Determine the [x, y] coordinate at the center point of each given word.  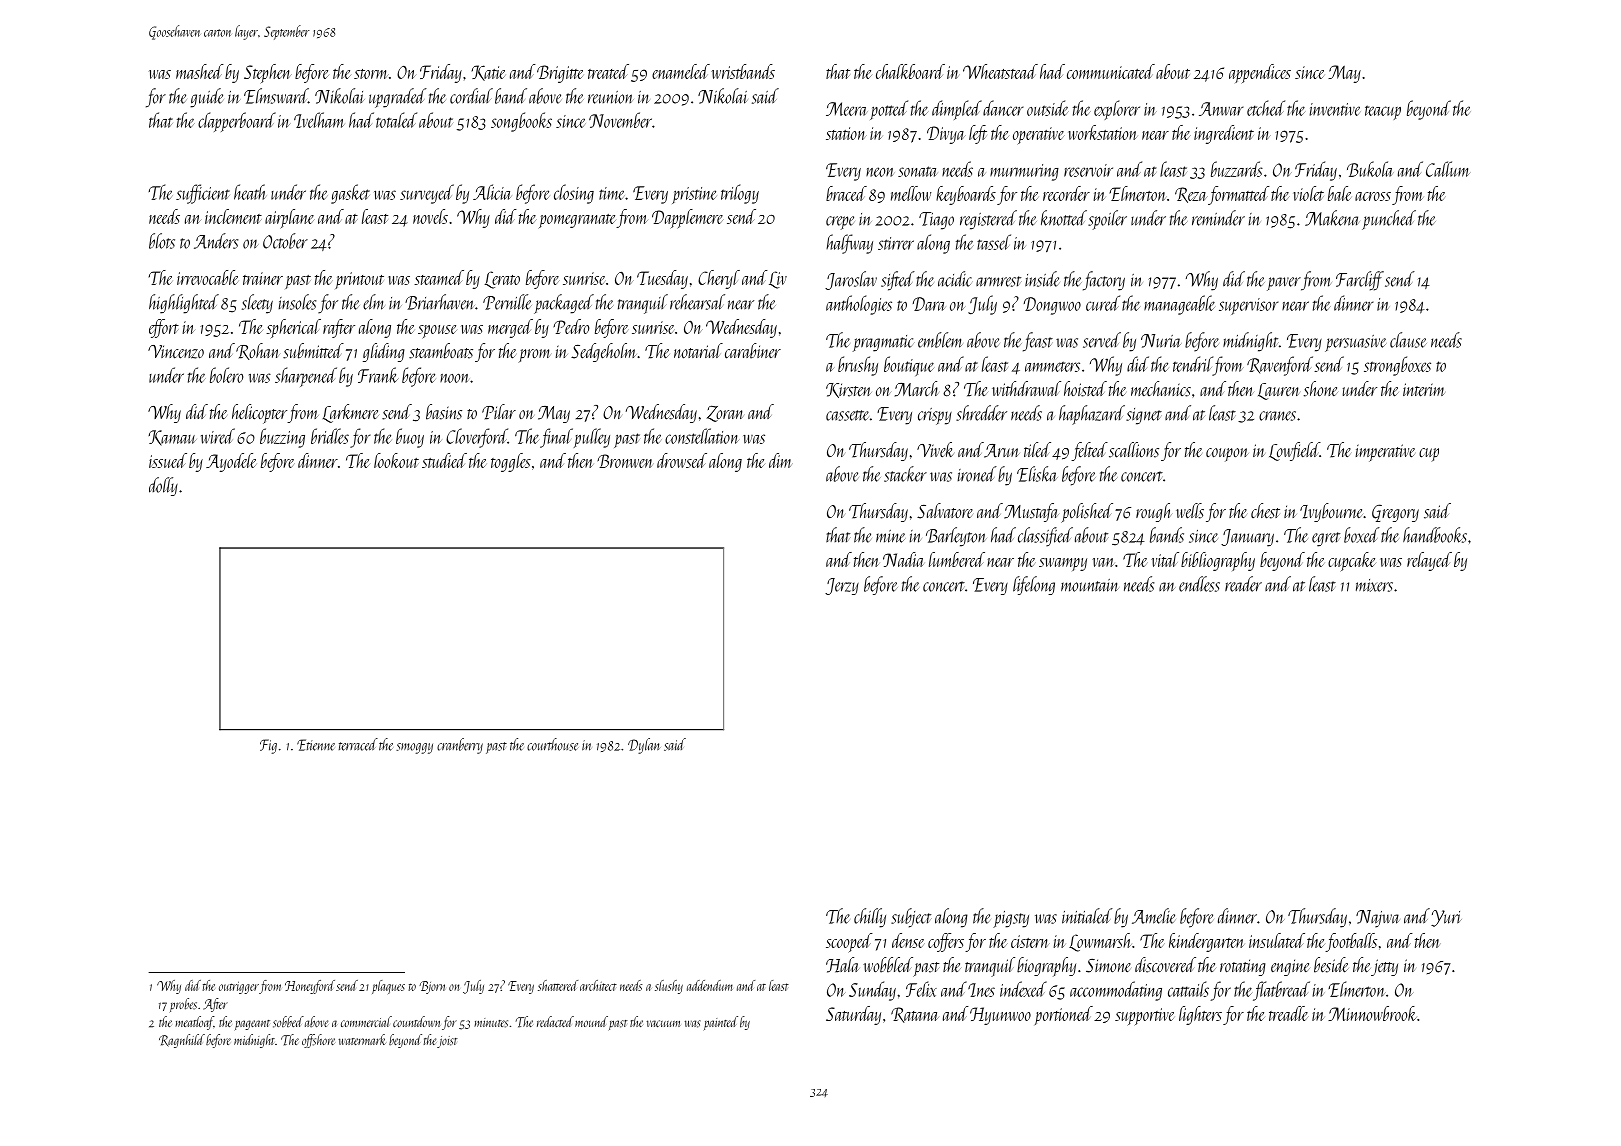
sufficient [203, 194]
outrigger [239, 987]
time [612, 193]
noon [454, 378]
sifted [898, 281]
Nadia [903, 559]
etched [1266, 108]
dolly [163, 486]
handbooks [1435, 535]
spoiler [1107, 220]
